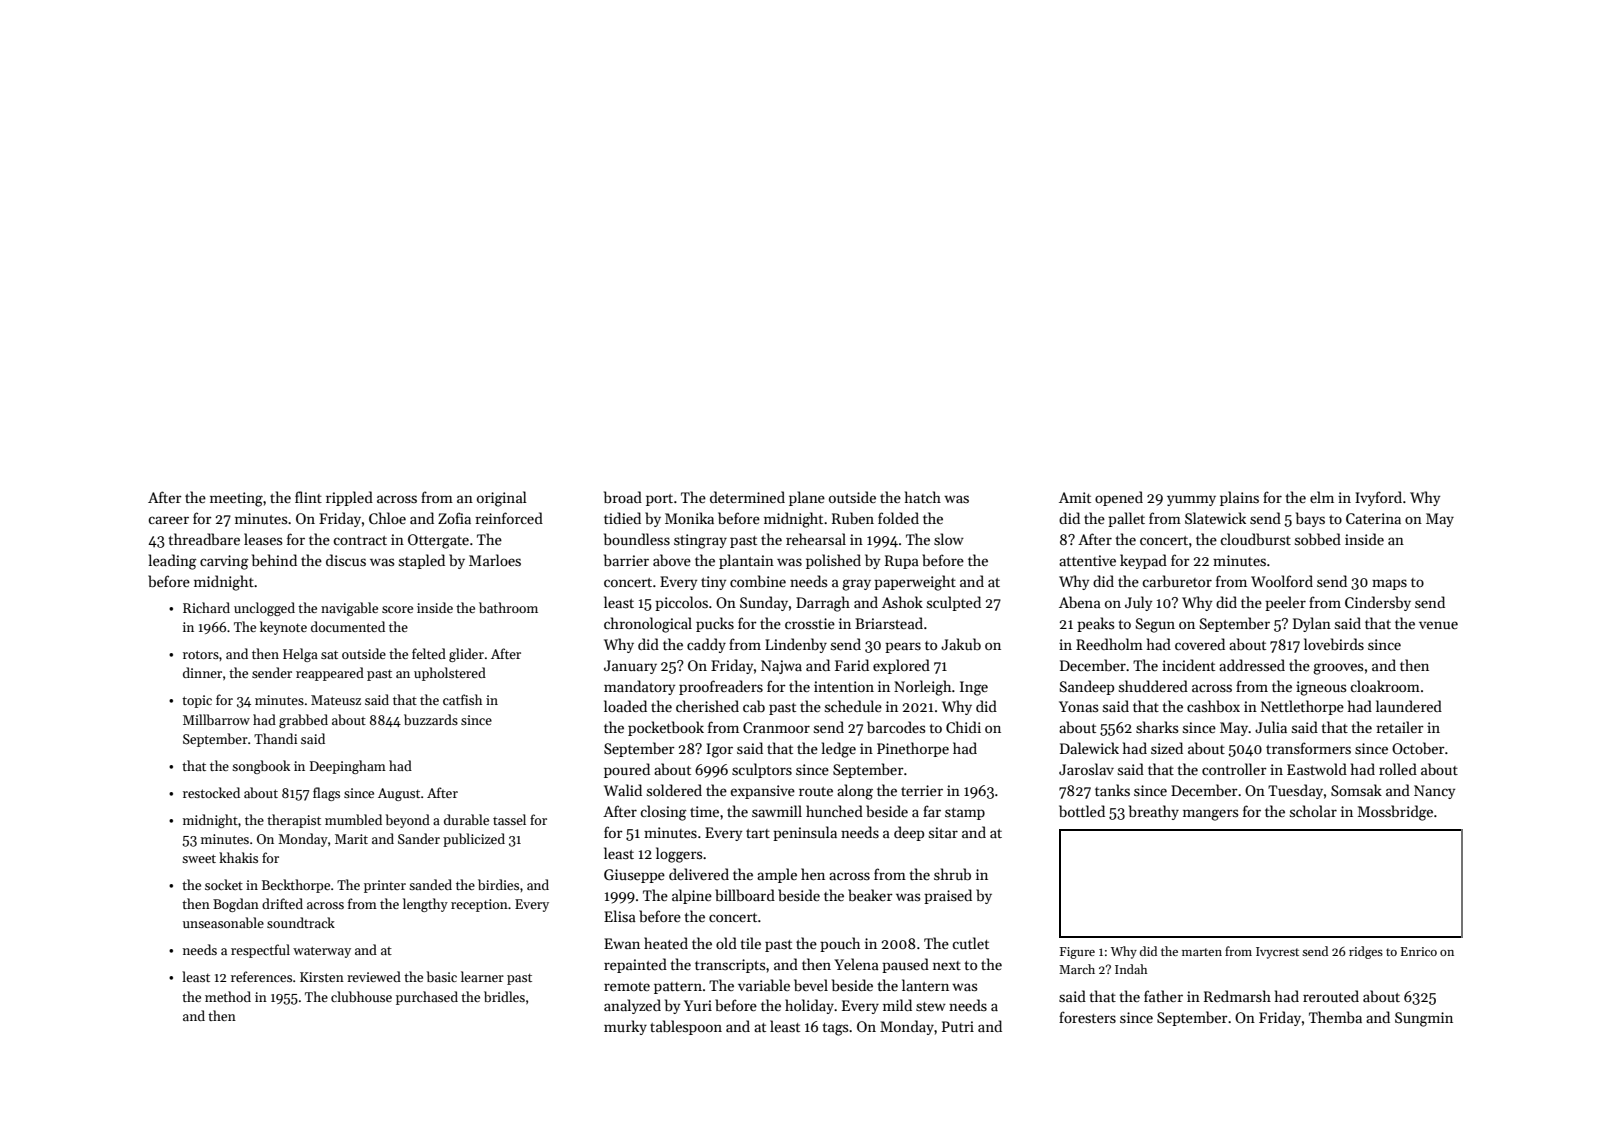  Describe the element at coordinates (322, 952) in the page. I see `waterway` at that location.
